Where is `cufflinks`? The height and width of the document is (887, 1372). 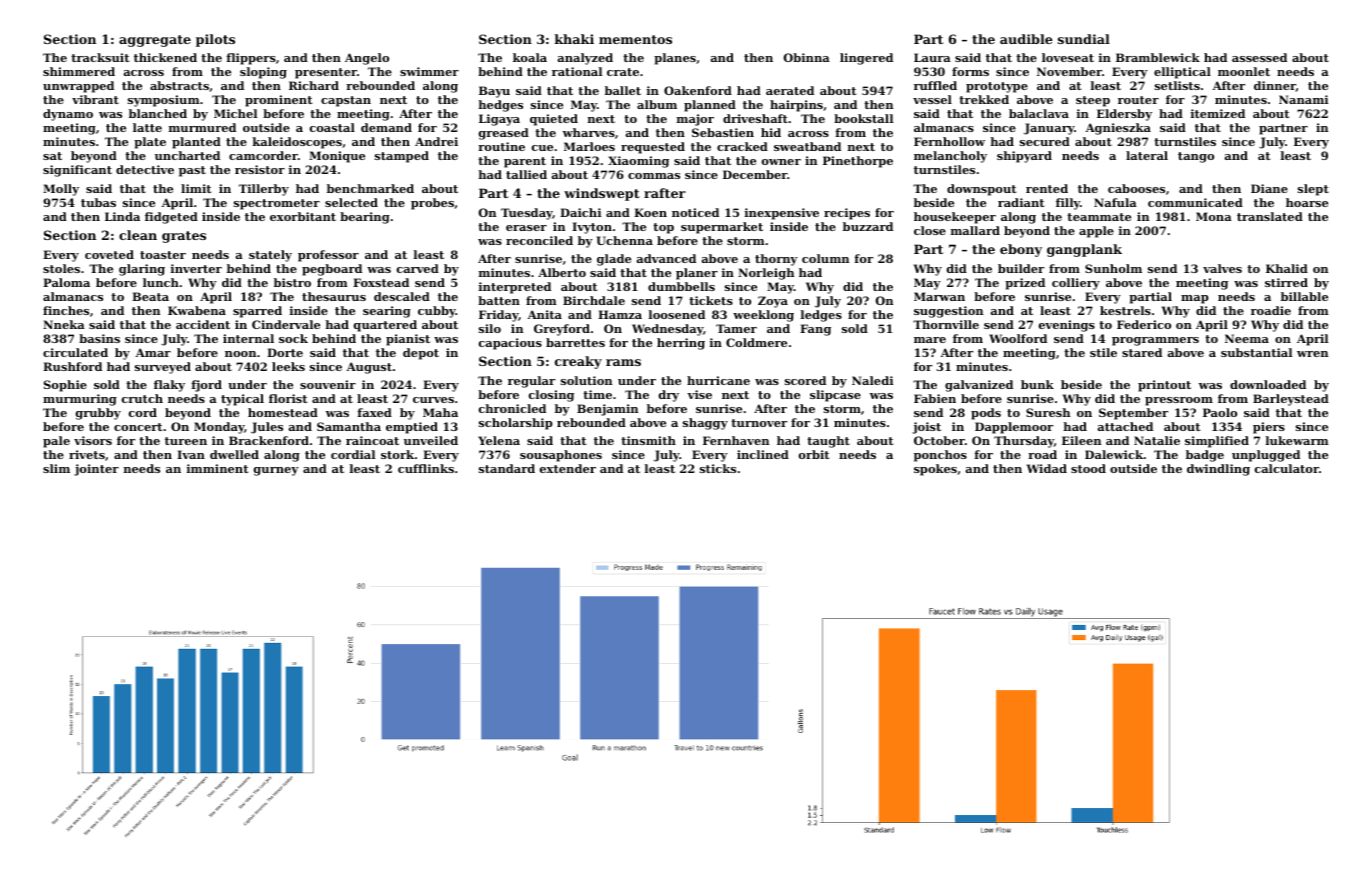 cufflinks is located at coordinates (426, 468).
